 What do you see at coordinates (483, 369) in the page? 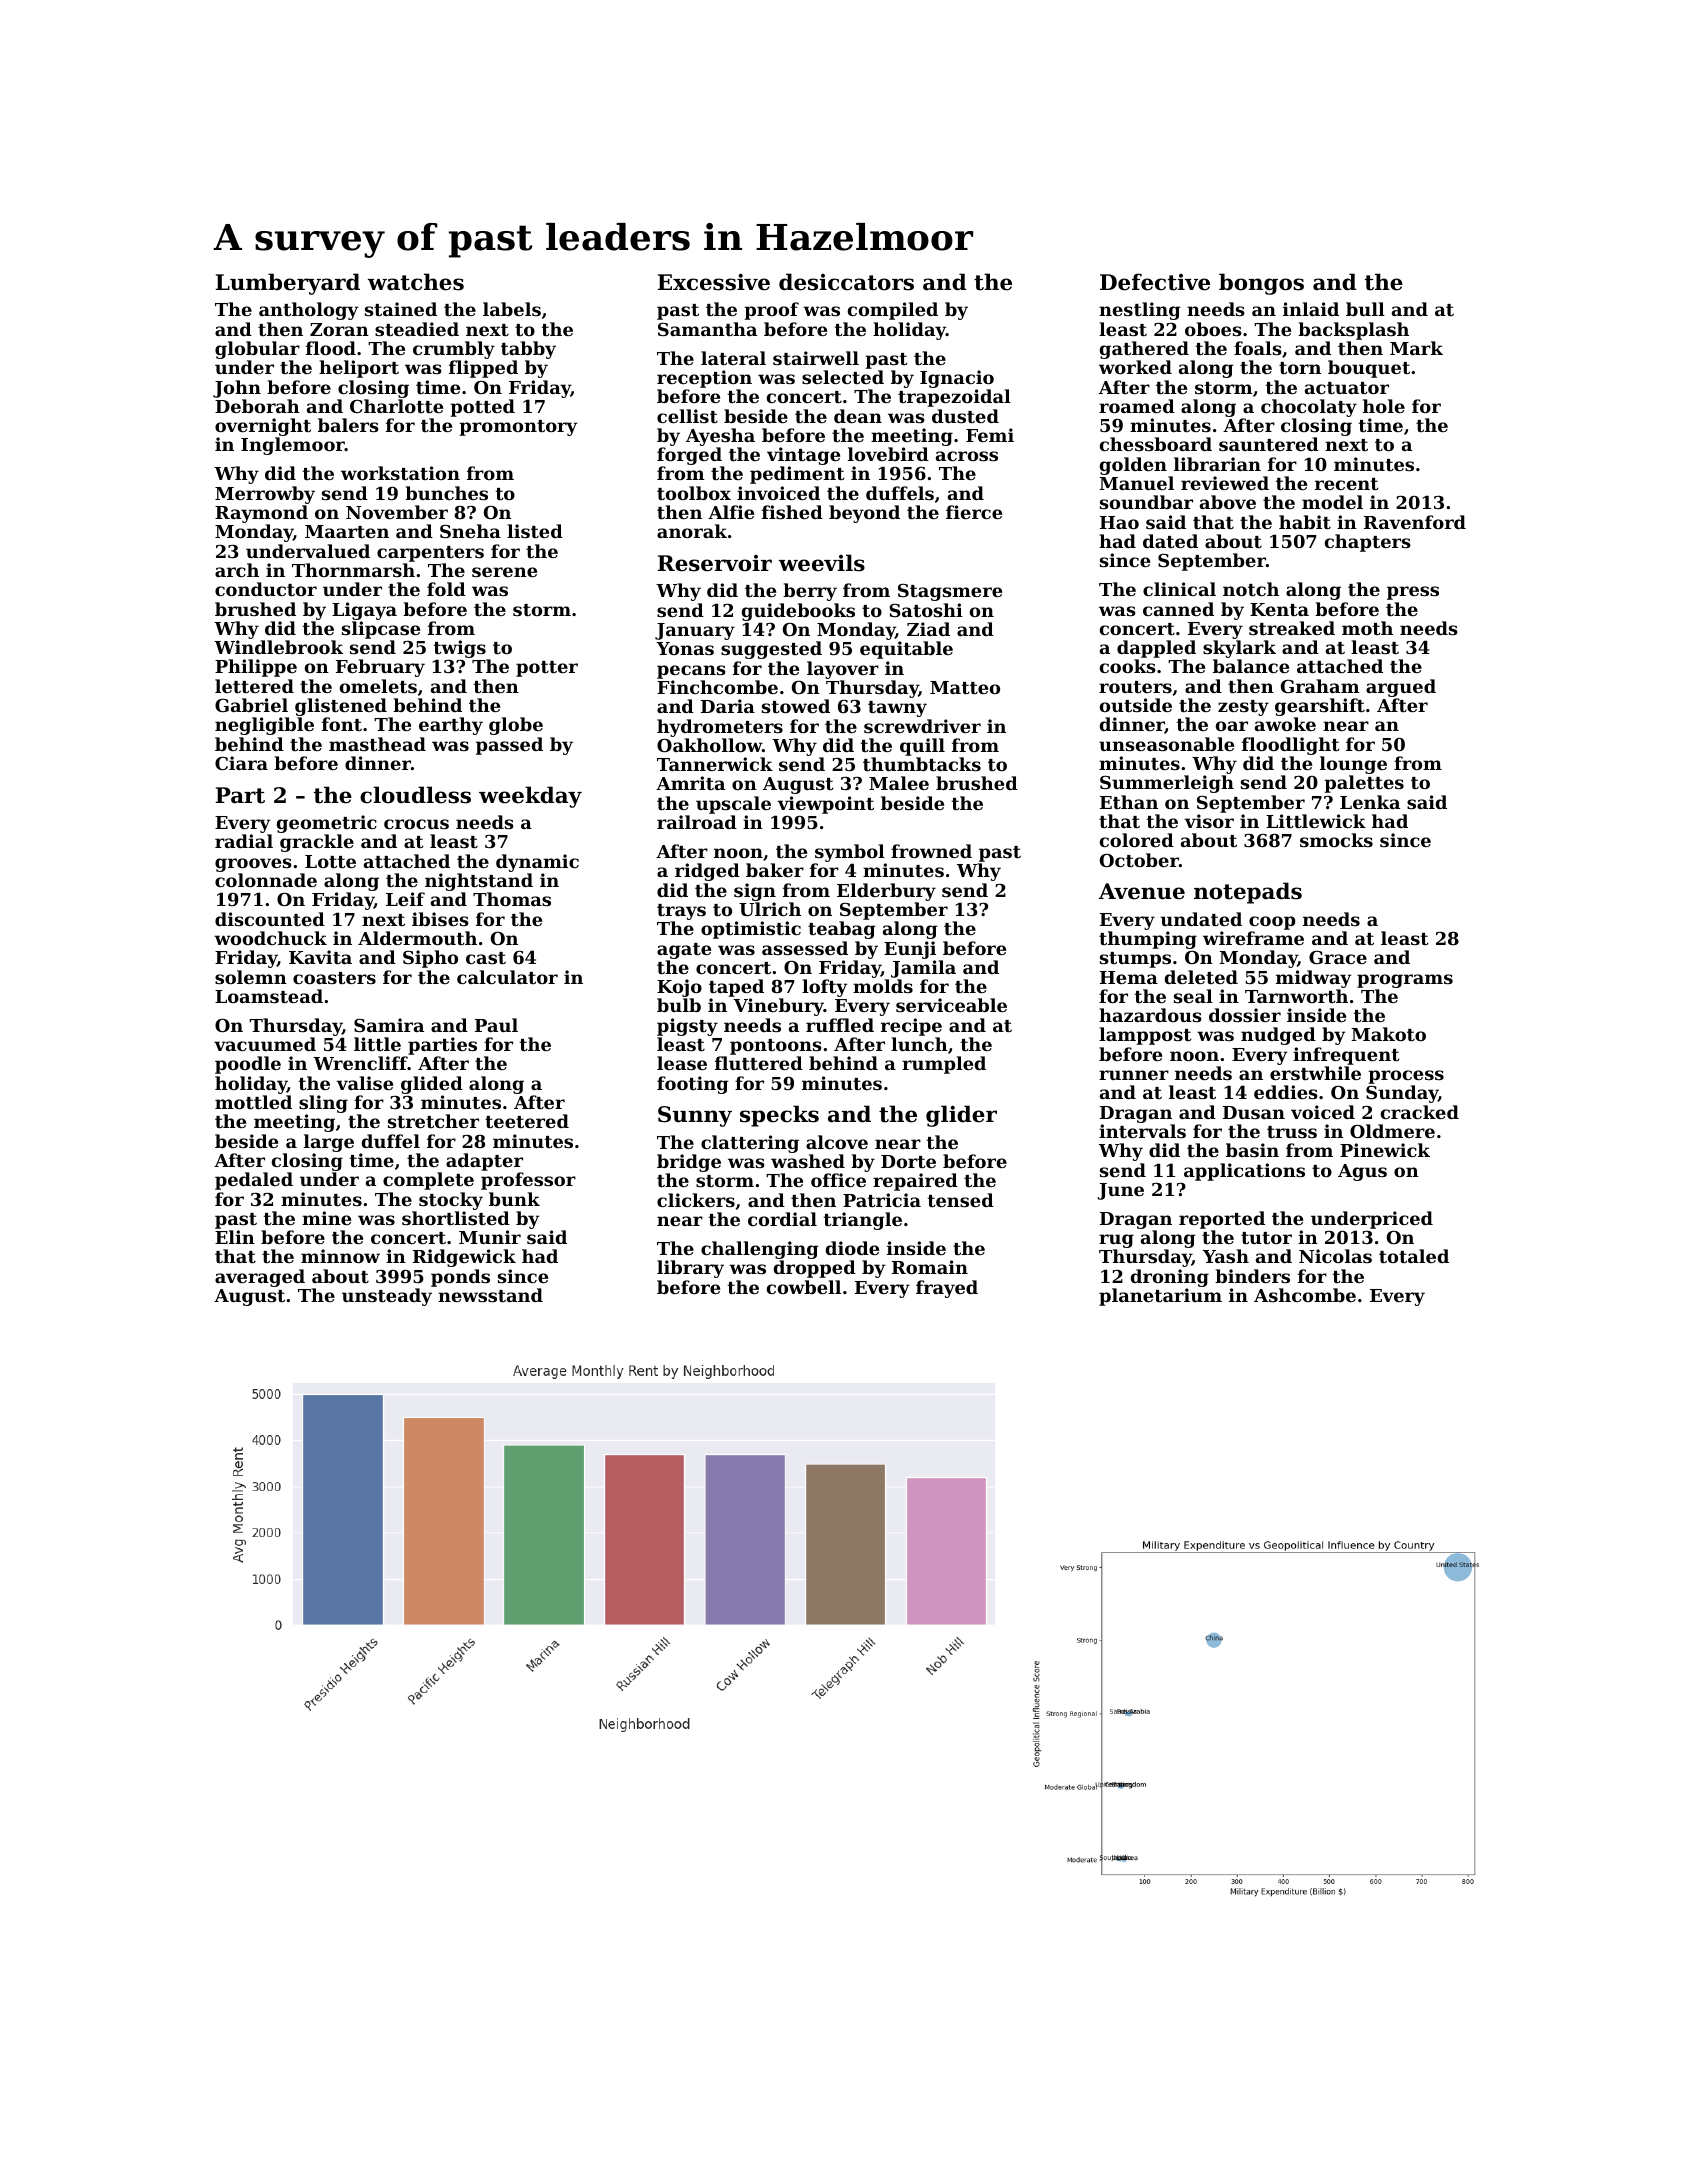
I see `flipped` at bounding box center [483, 369].
